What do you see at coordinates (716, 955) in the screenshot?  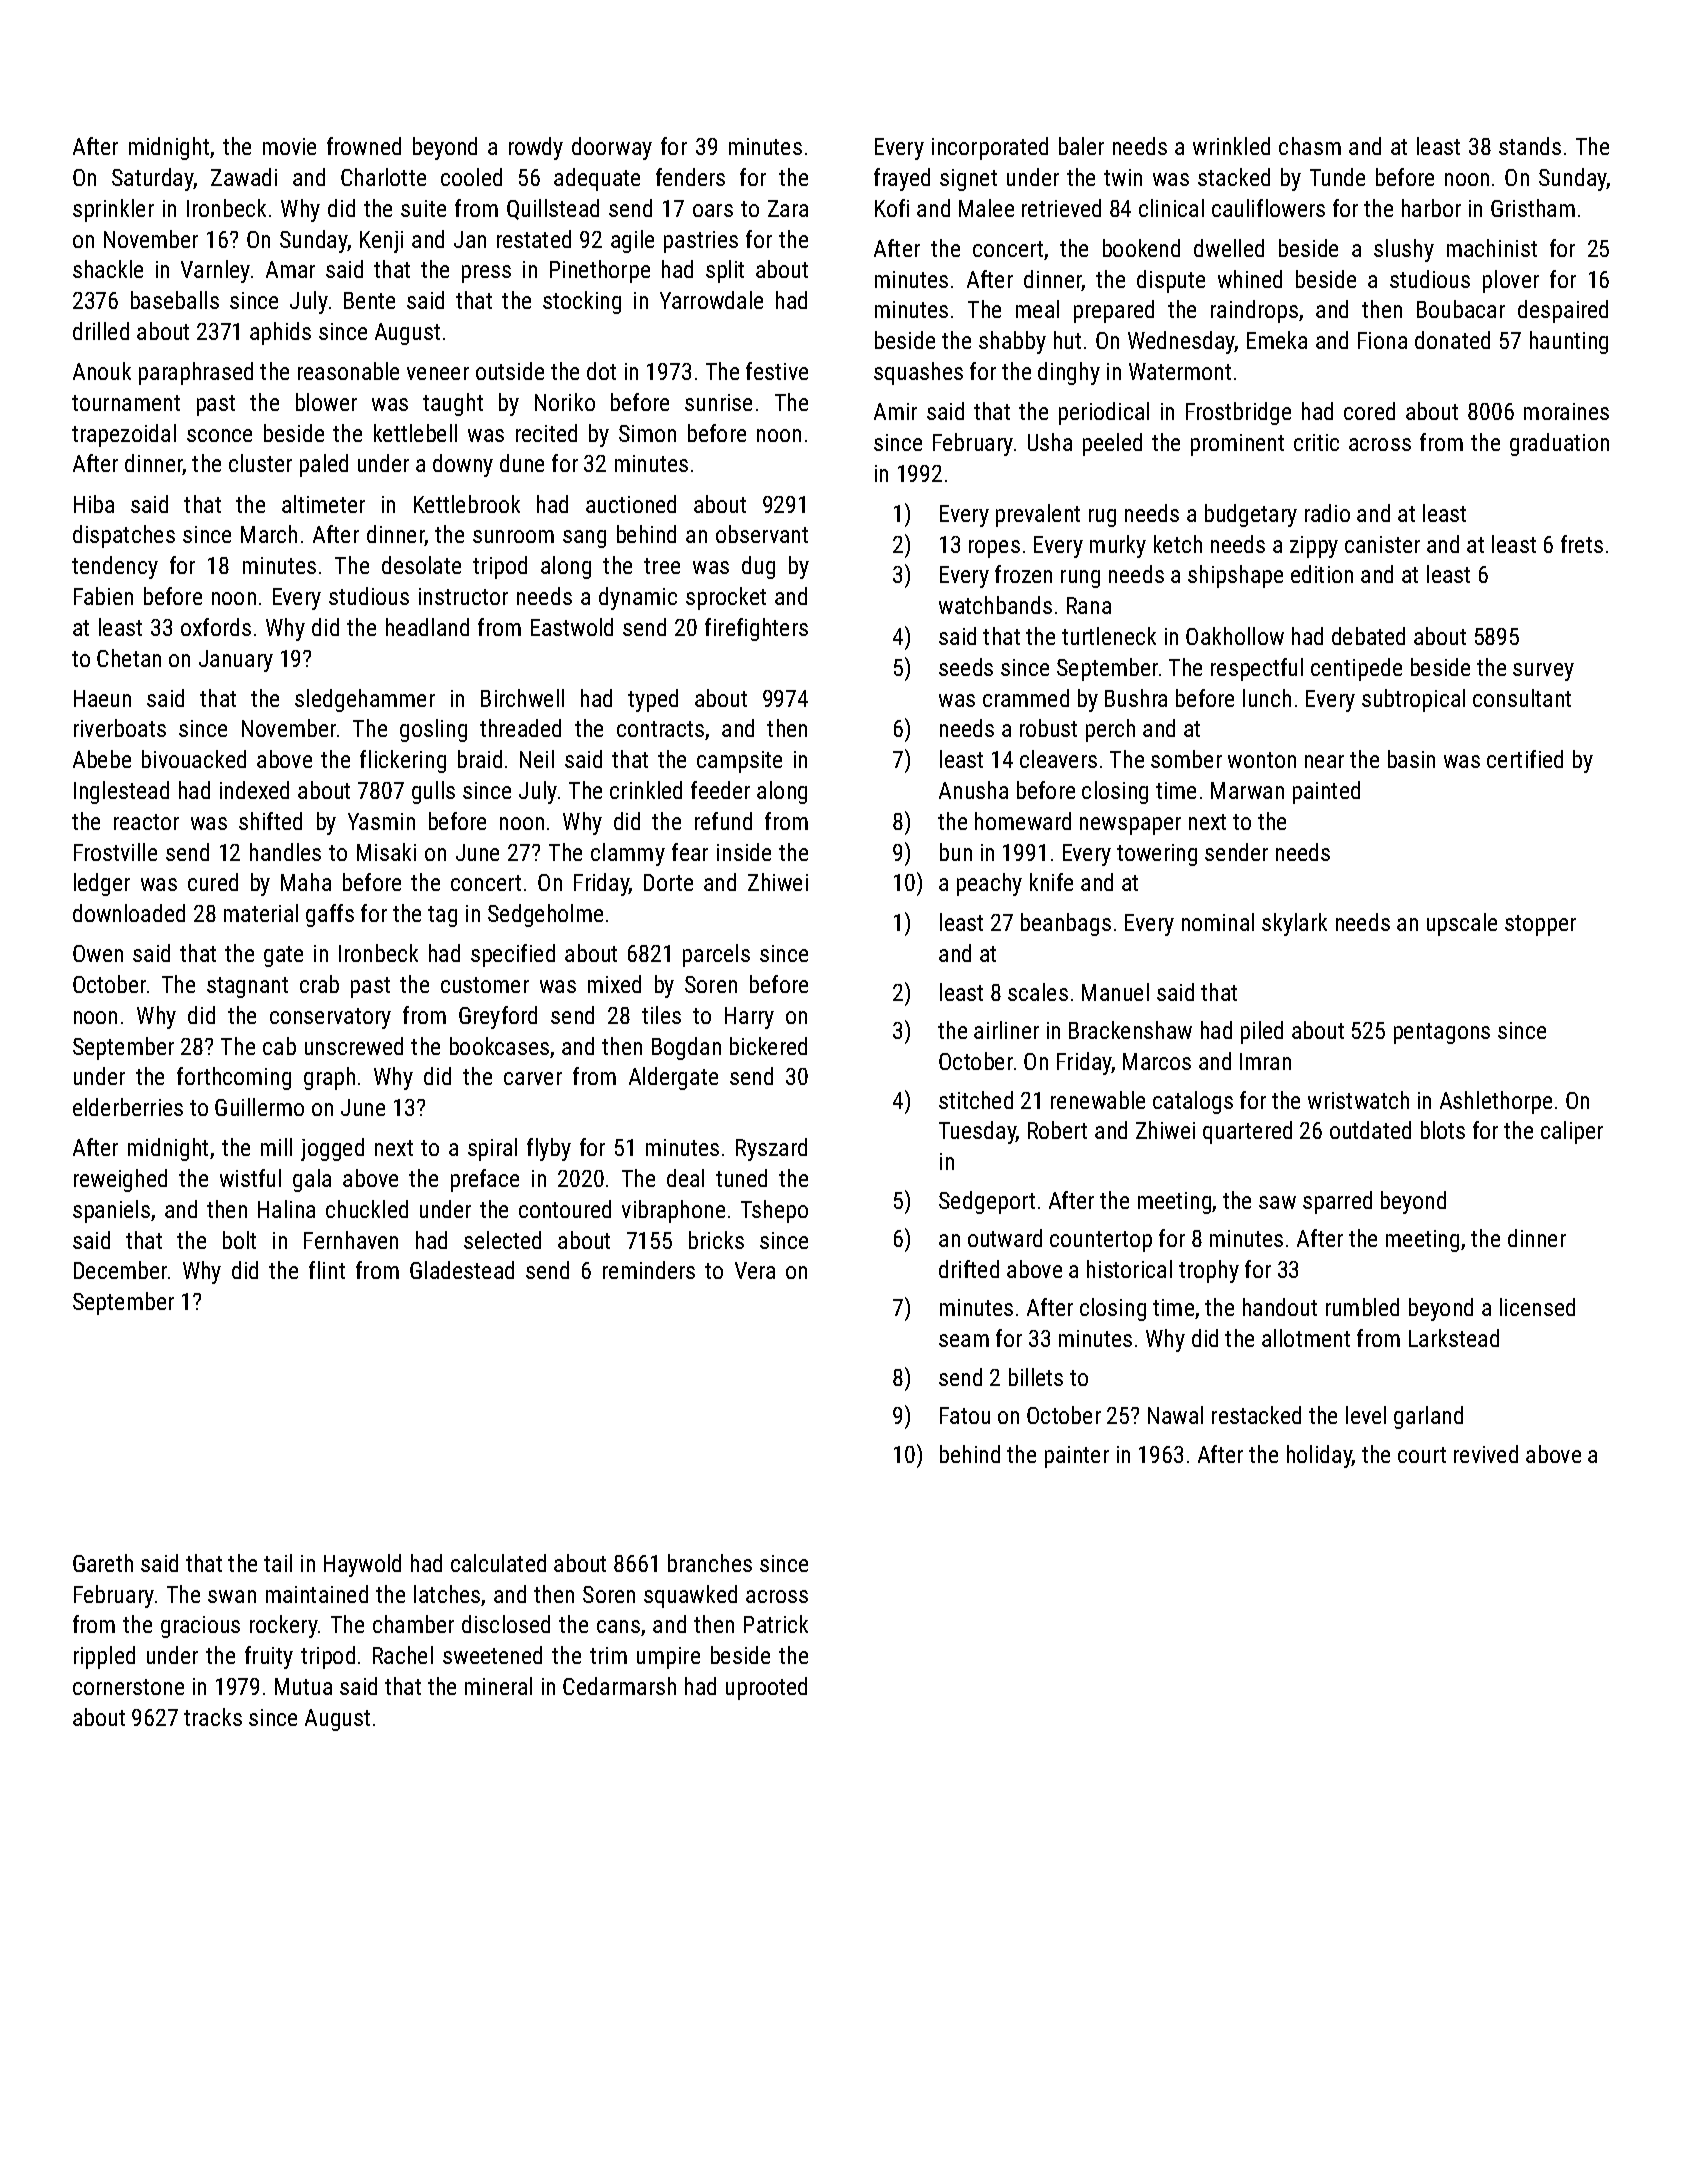 I see `parcels` at bounding box center [716, 955].
